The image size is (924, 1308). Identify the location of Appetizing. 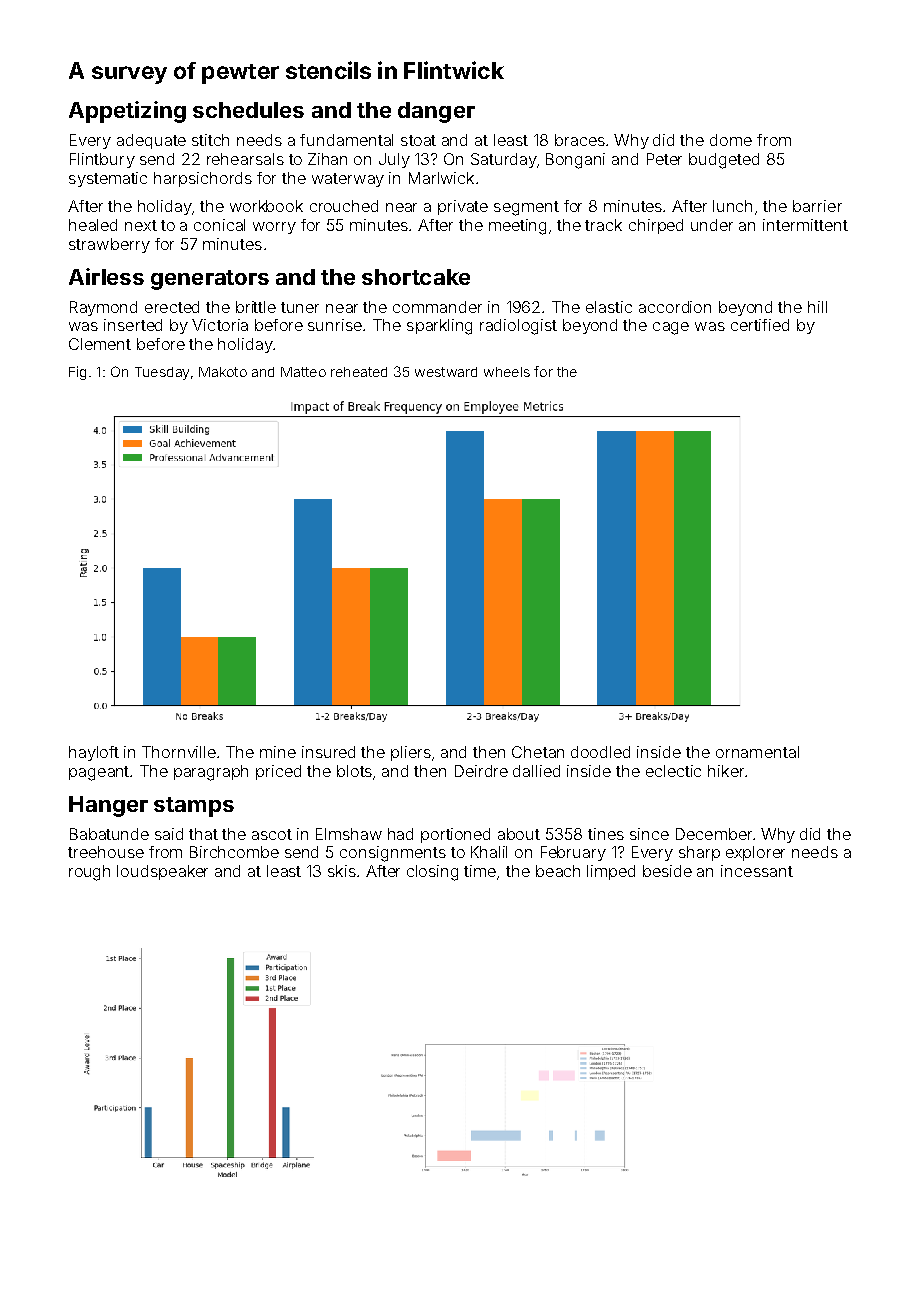
(127, 112).
